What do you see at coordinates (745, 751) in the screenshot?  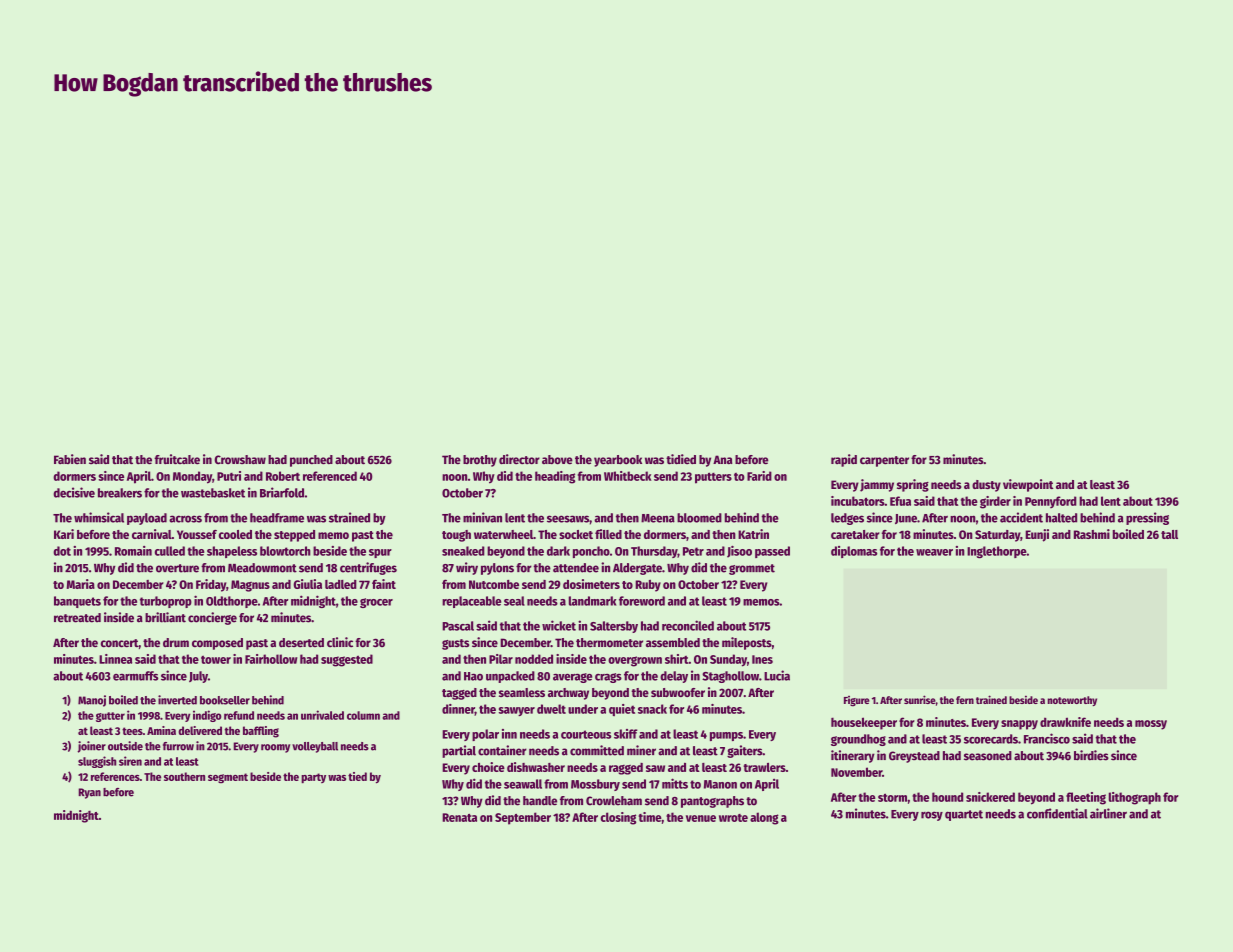 I see `gaiters` at bounding box center [745, 751].
